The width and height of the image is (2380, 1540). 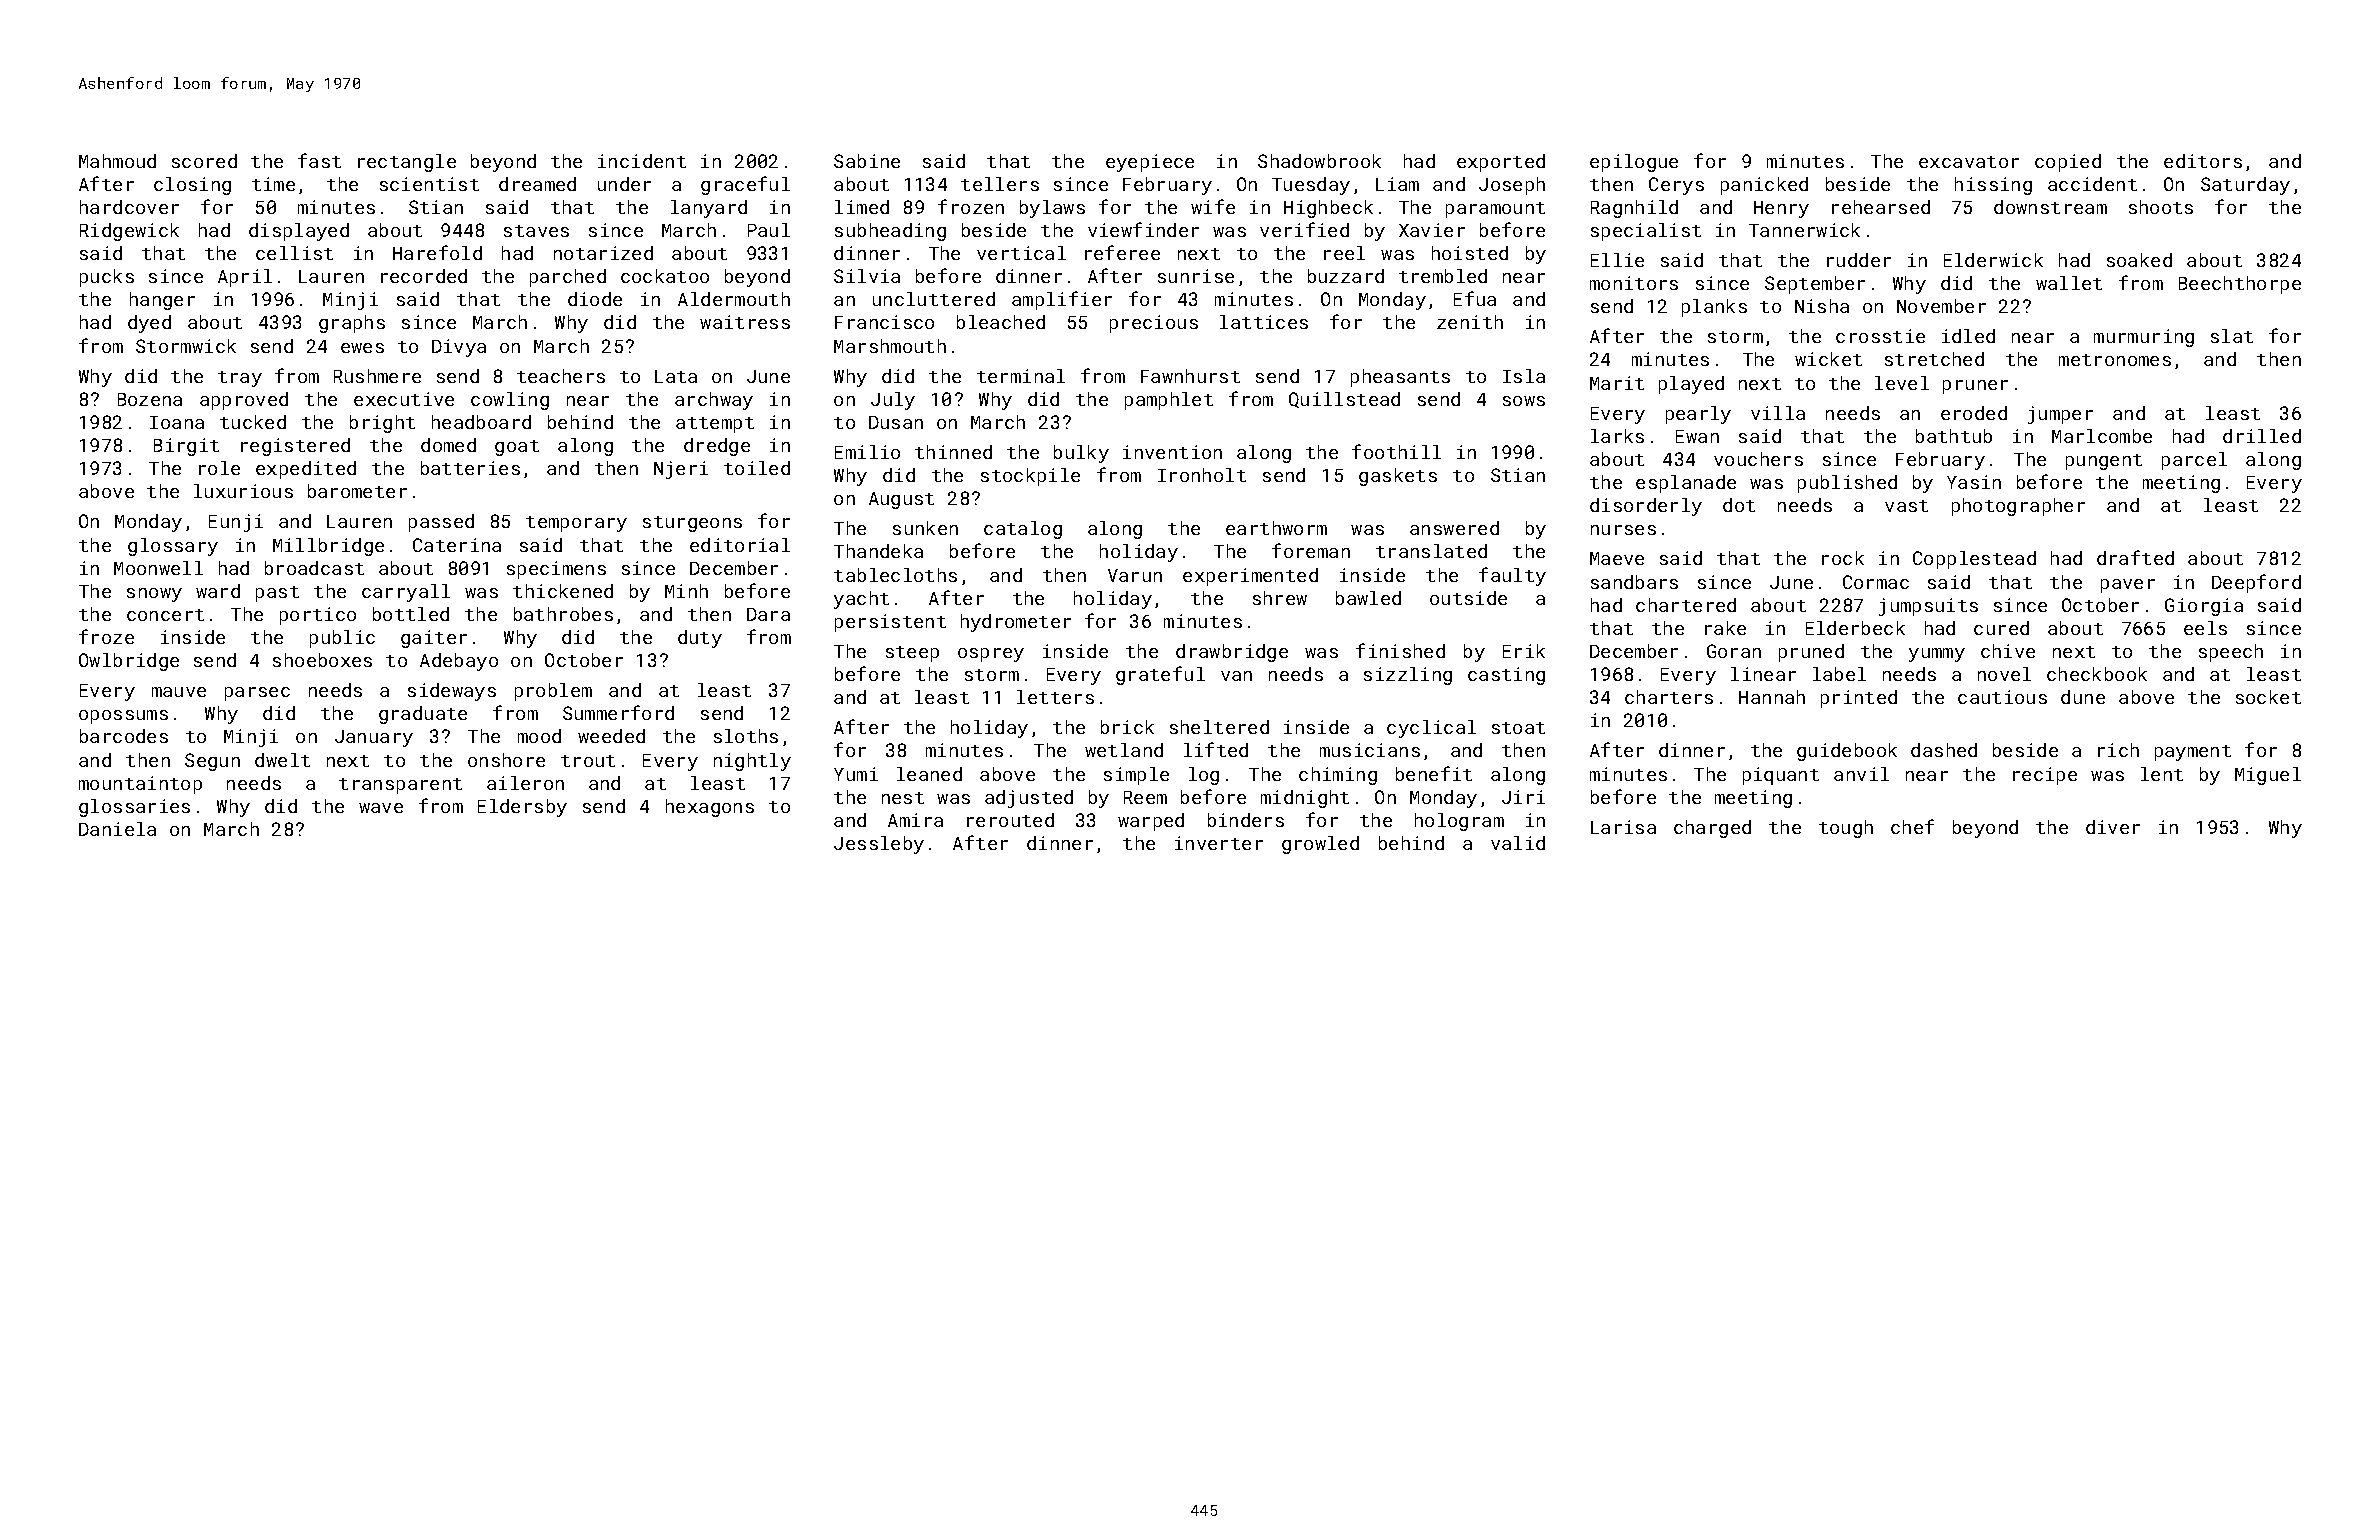 What do you see at coordinates (2203, 161) in the image?
I see `editors` at bounding box center [2203, 161].
